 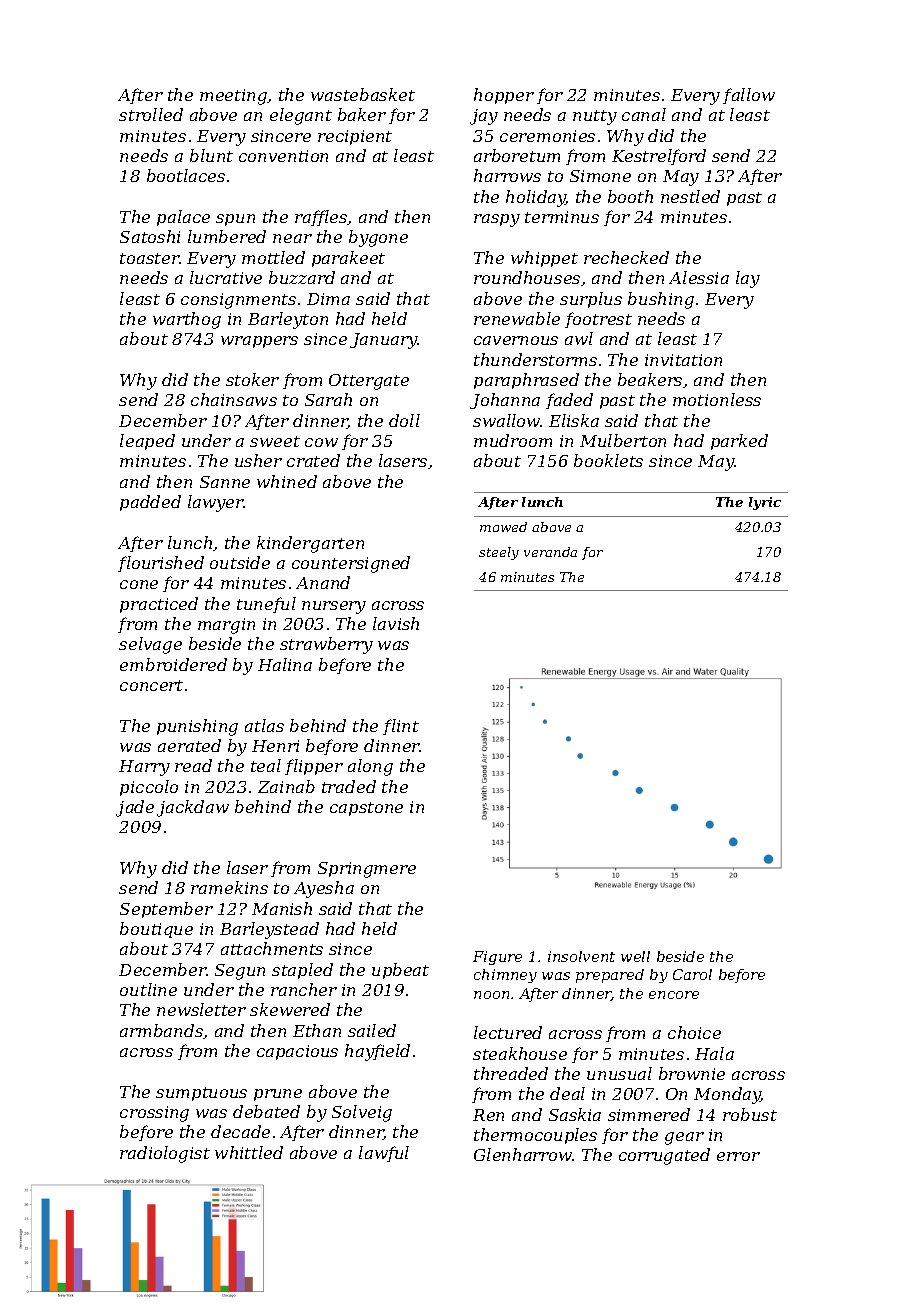 What do you see at coordinates (401, 727) in the page?
I see `flint` at bounding box center [401, 727].
